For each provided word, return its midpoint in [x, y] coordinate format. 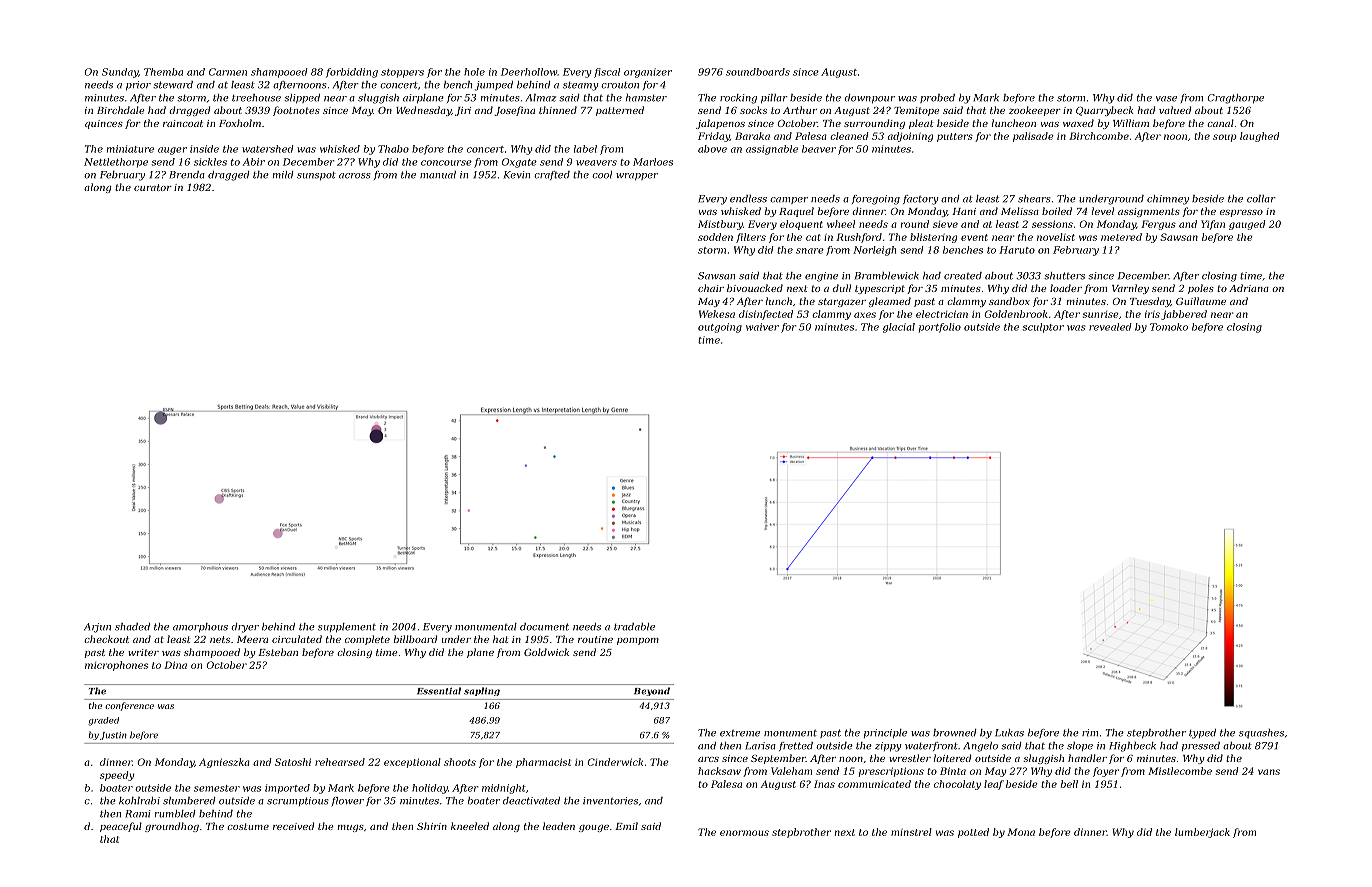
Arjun [97, 628]
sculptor [1043, 328]
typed [1202, 734]
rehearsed [340, 762]
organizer [648, 73]
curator [153, 187]
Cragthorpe [1235, 99]
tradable [634, 627]
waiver [762, 327]
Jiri [463, 111]
